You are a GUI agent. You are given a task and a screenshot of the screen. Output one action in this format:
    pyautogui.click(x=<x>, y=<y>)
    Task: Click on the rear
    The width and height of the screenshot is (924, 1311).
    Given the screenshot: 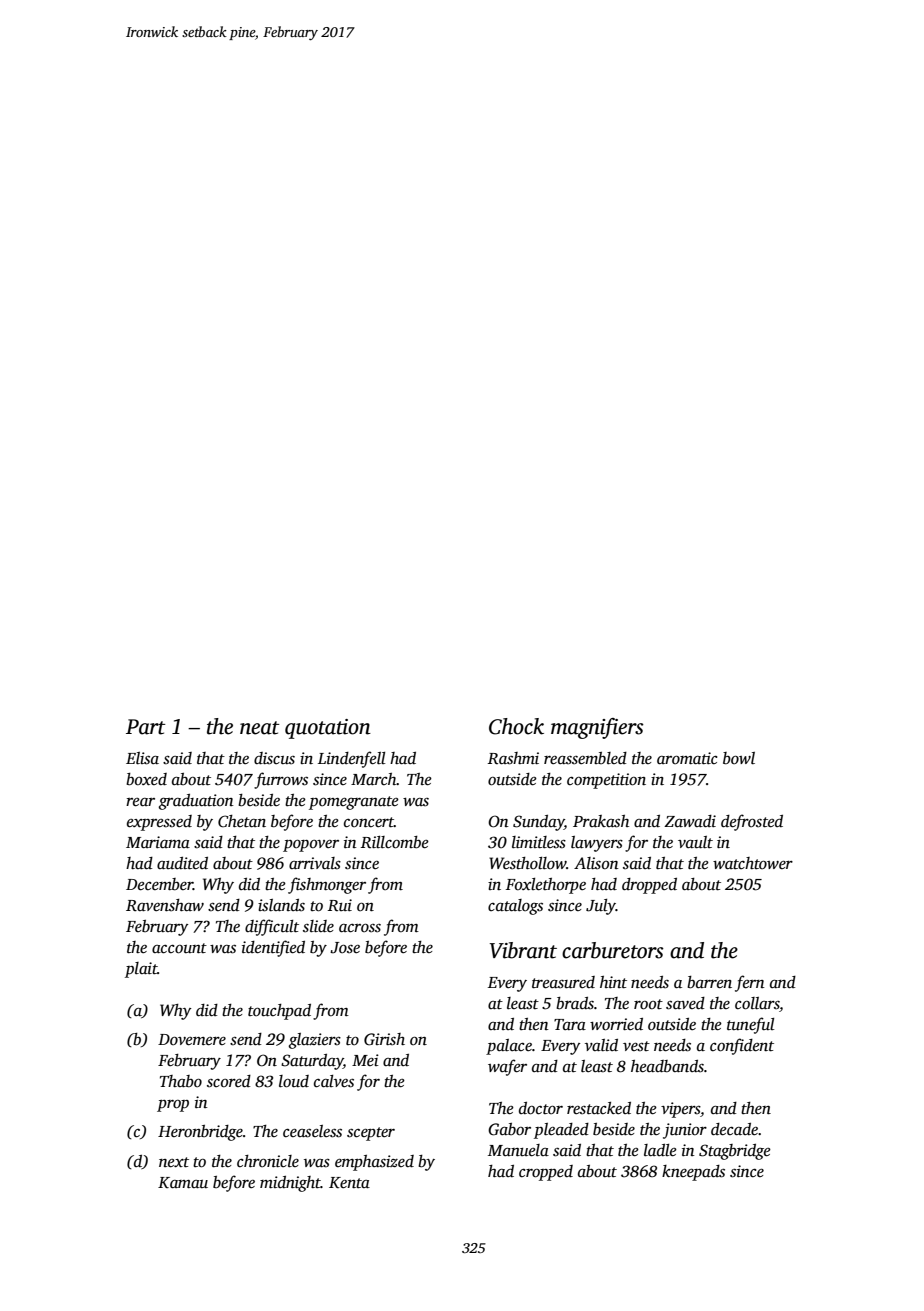 What is the action you would take?
    pyautogui.click(x=140, y=802)
